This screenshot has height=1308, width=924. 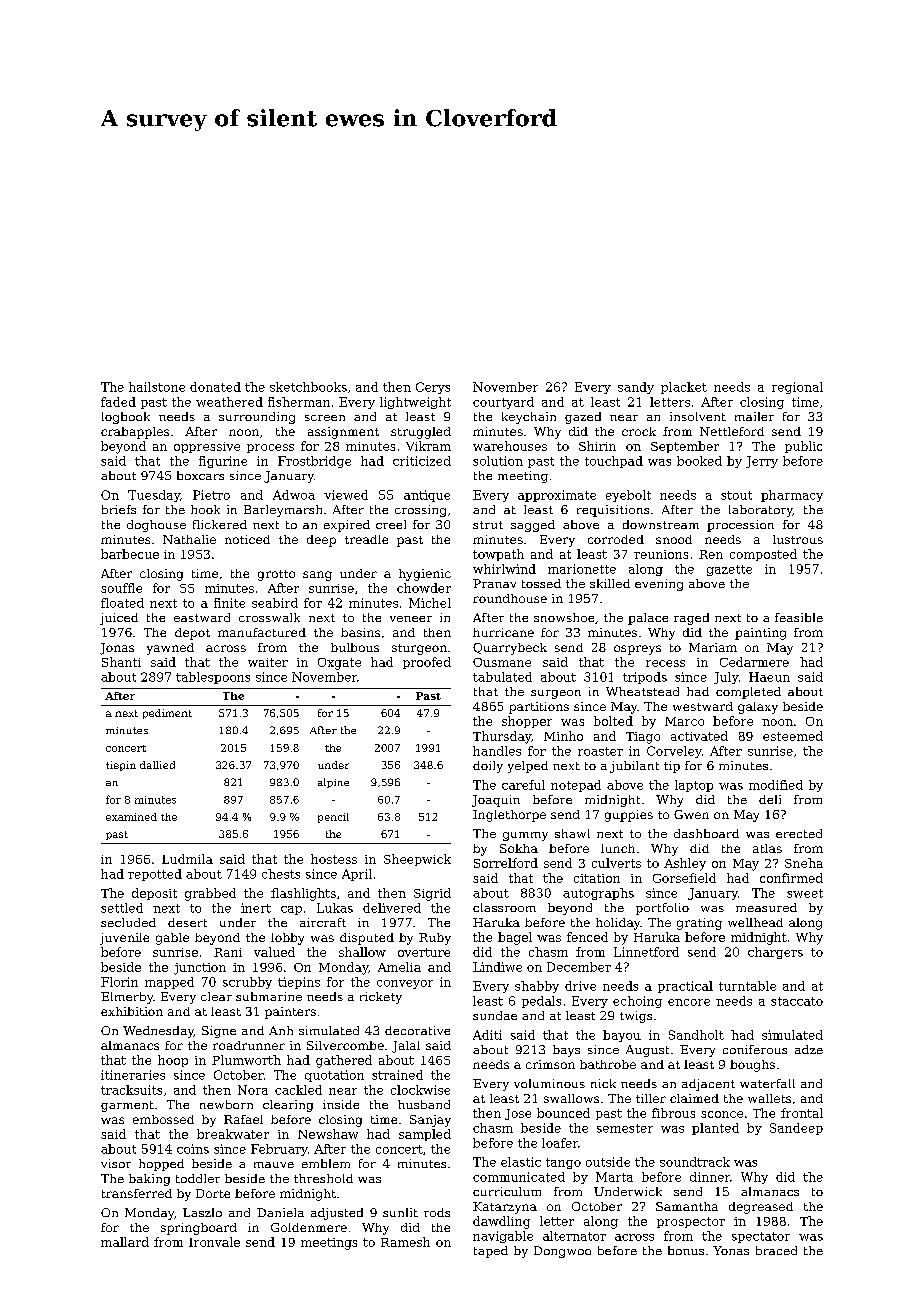 I want to click on marionette, so click(x=582, y=569).
